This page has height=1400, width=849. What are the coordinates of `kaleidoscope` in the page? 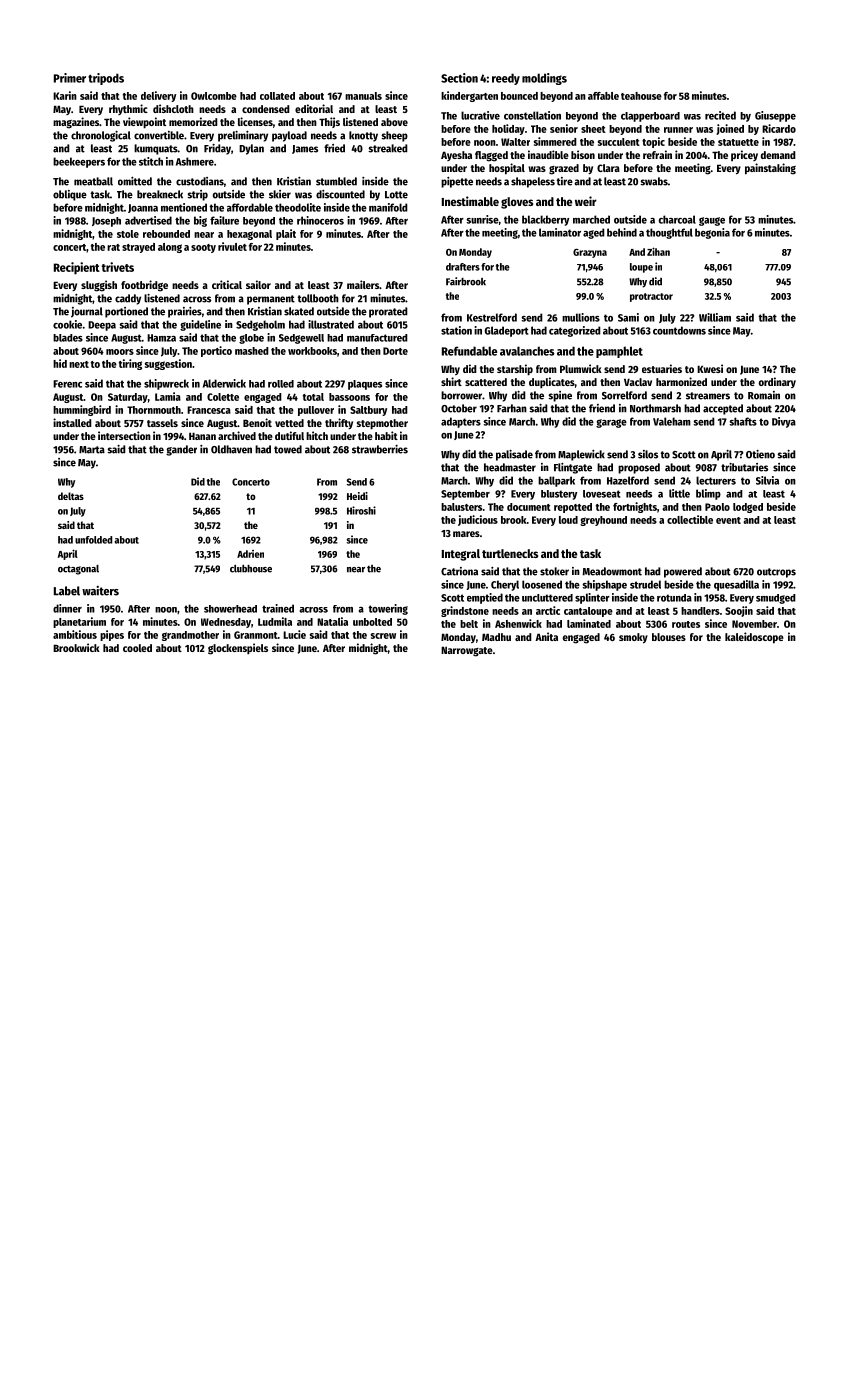 It's located at (754, 638).
